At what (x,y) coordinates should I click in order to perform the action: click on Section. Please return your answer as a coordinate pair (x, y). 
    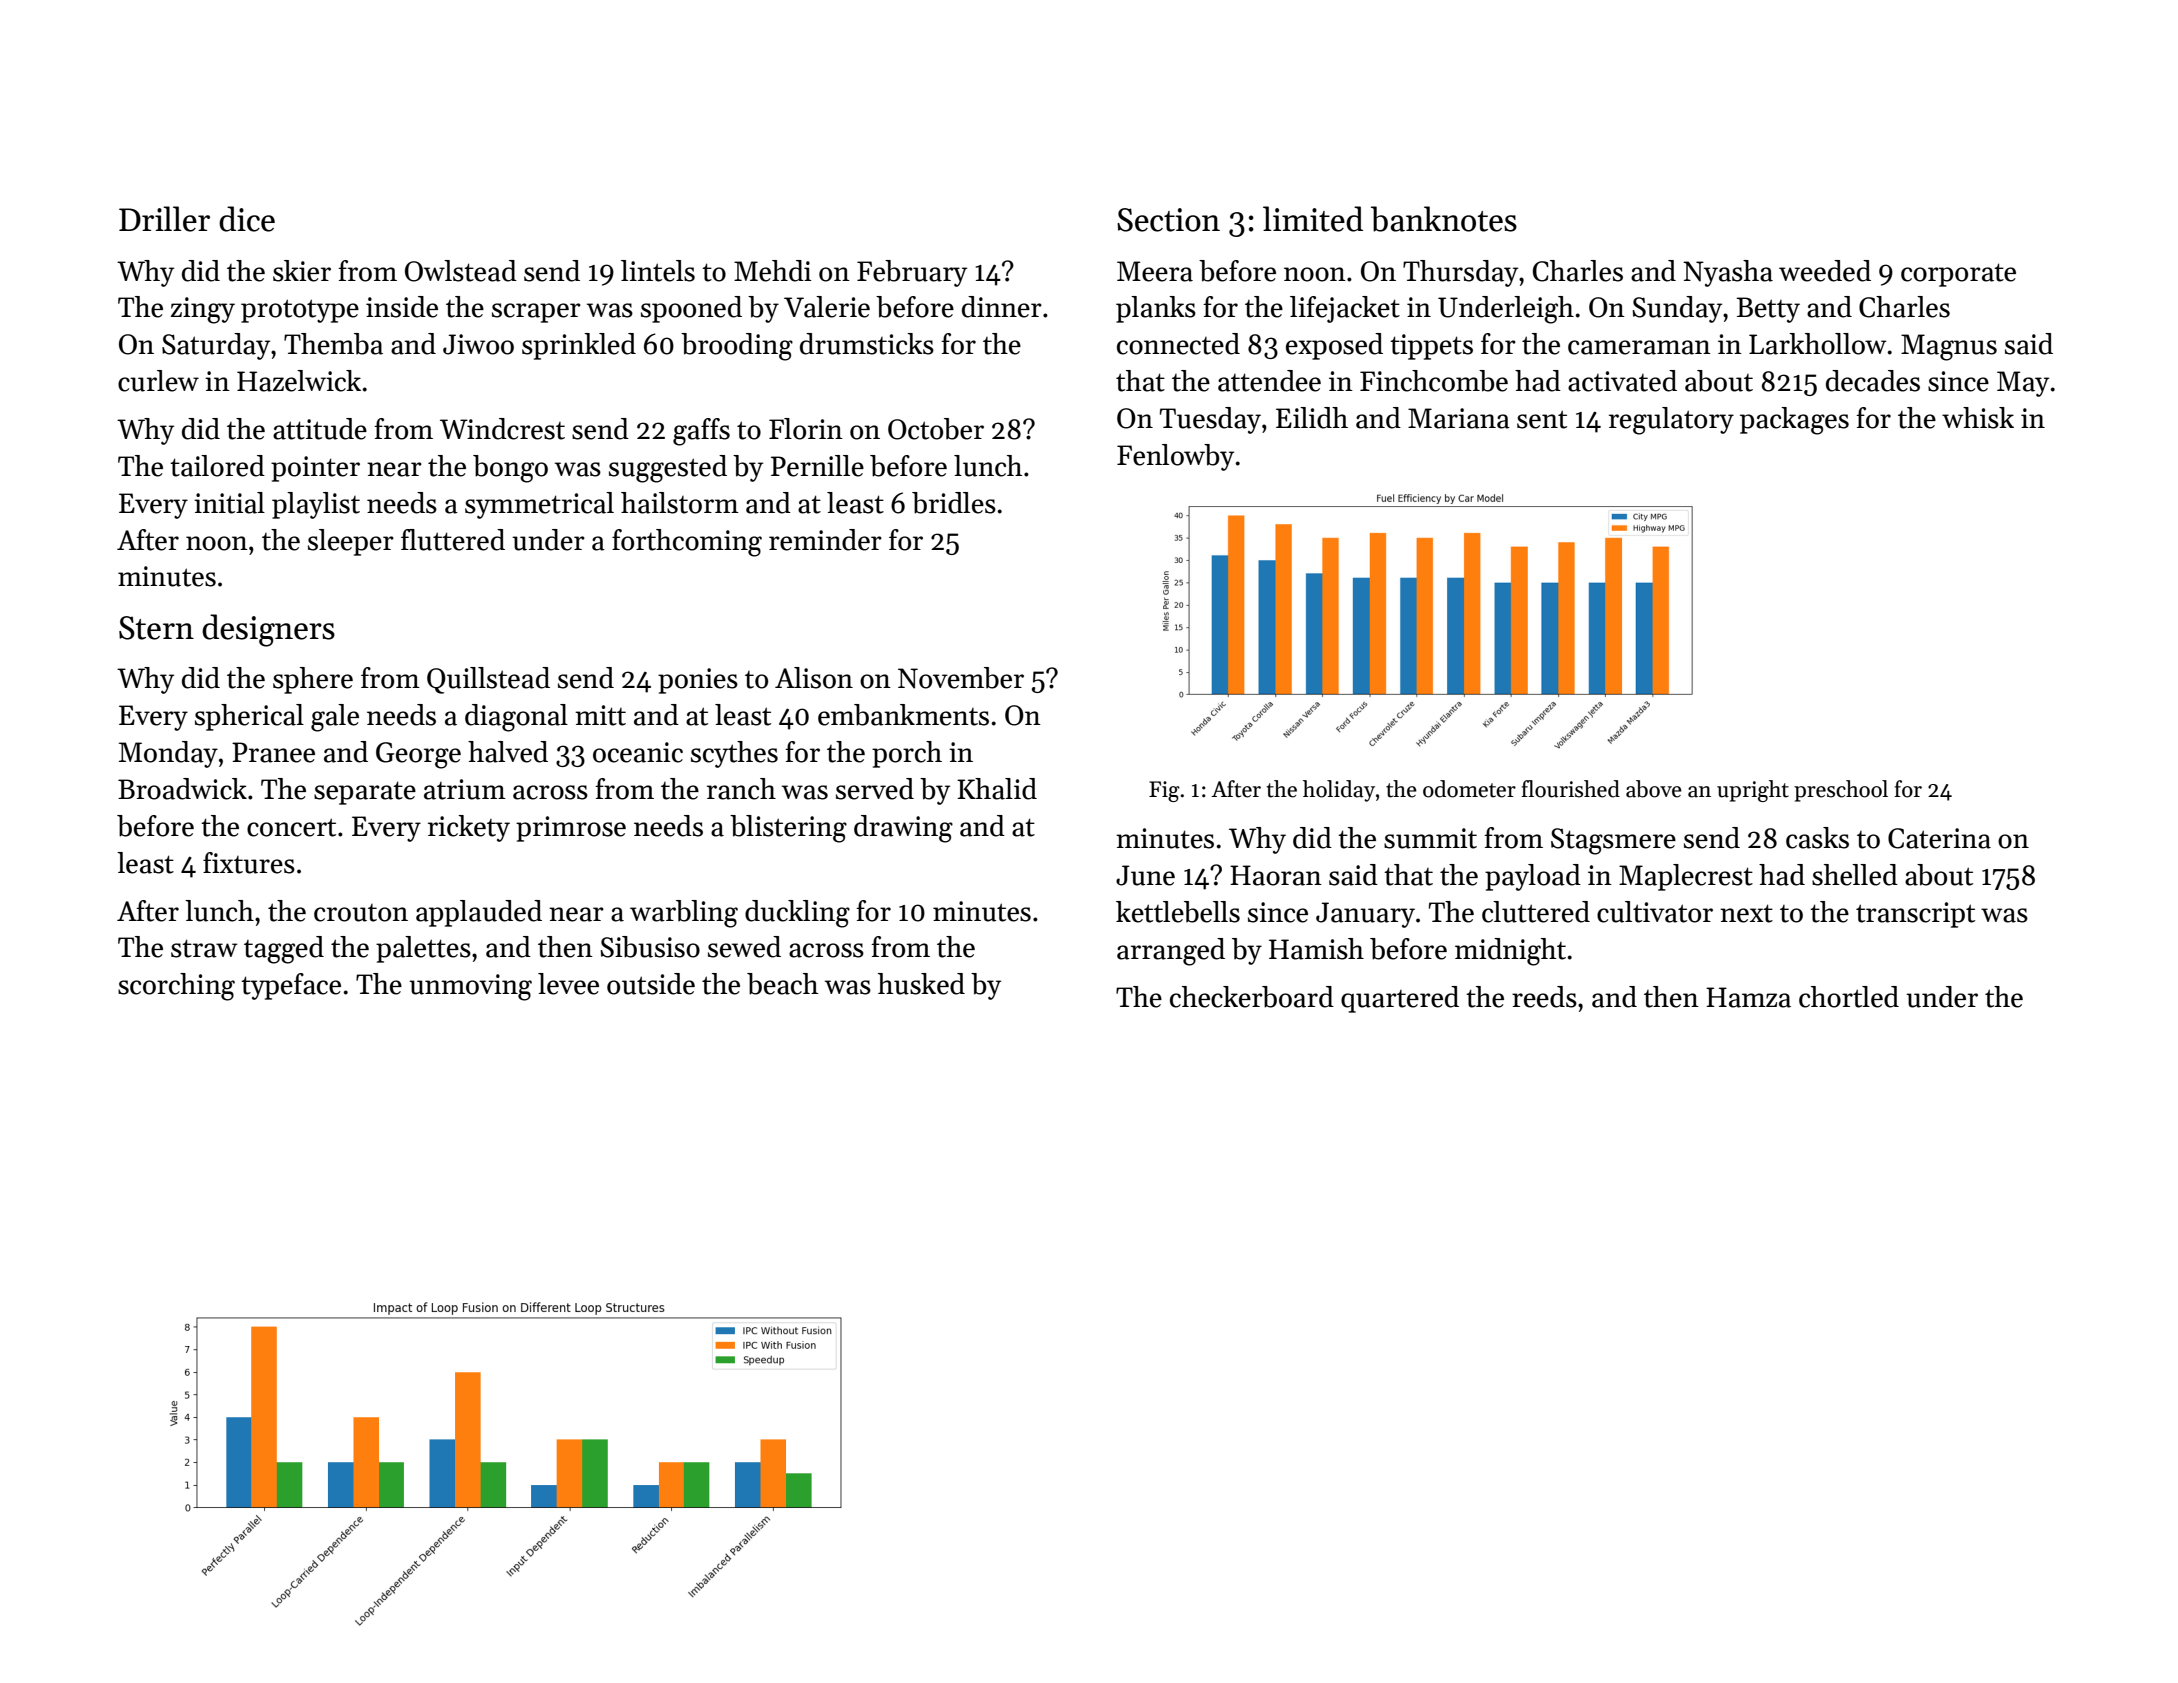
    Looking at the image, I should click on (1168, 220).
